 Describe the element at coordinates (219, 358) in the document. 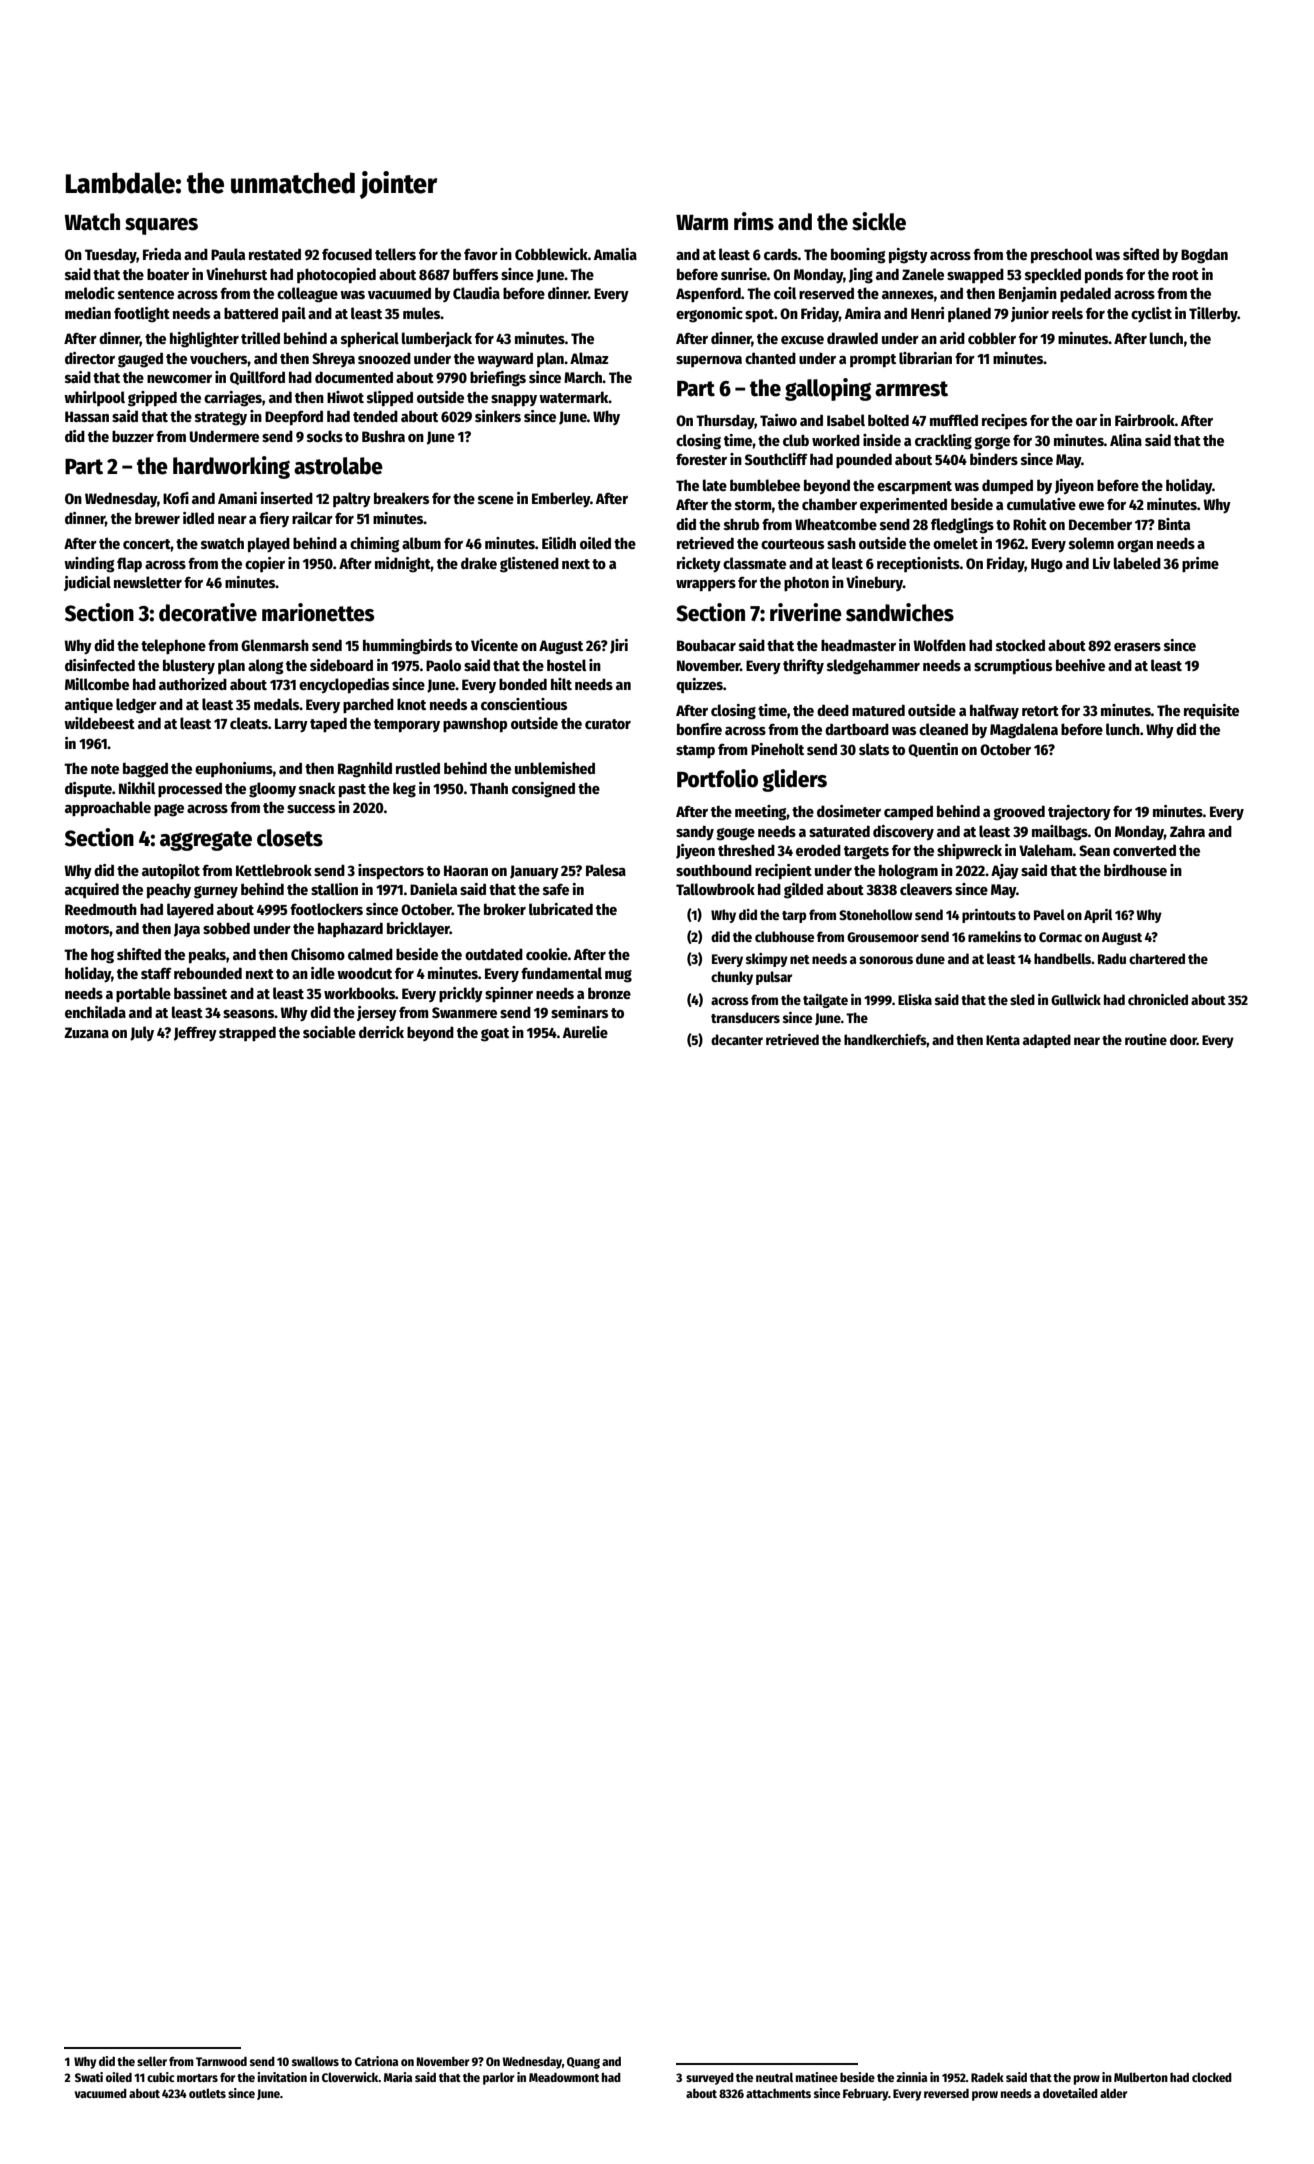

I see `vouchers` at that location.
